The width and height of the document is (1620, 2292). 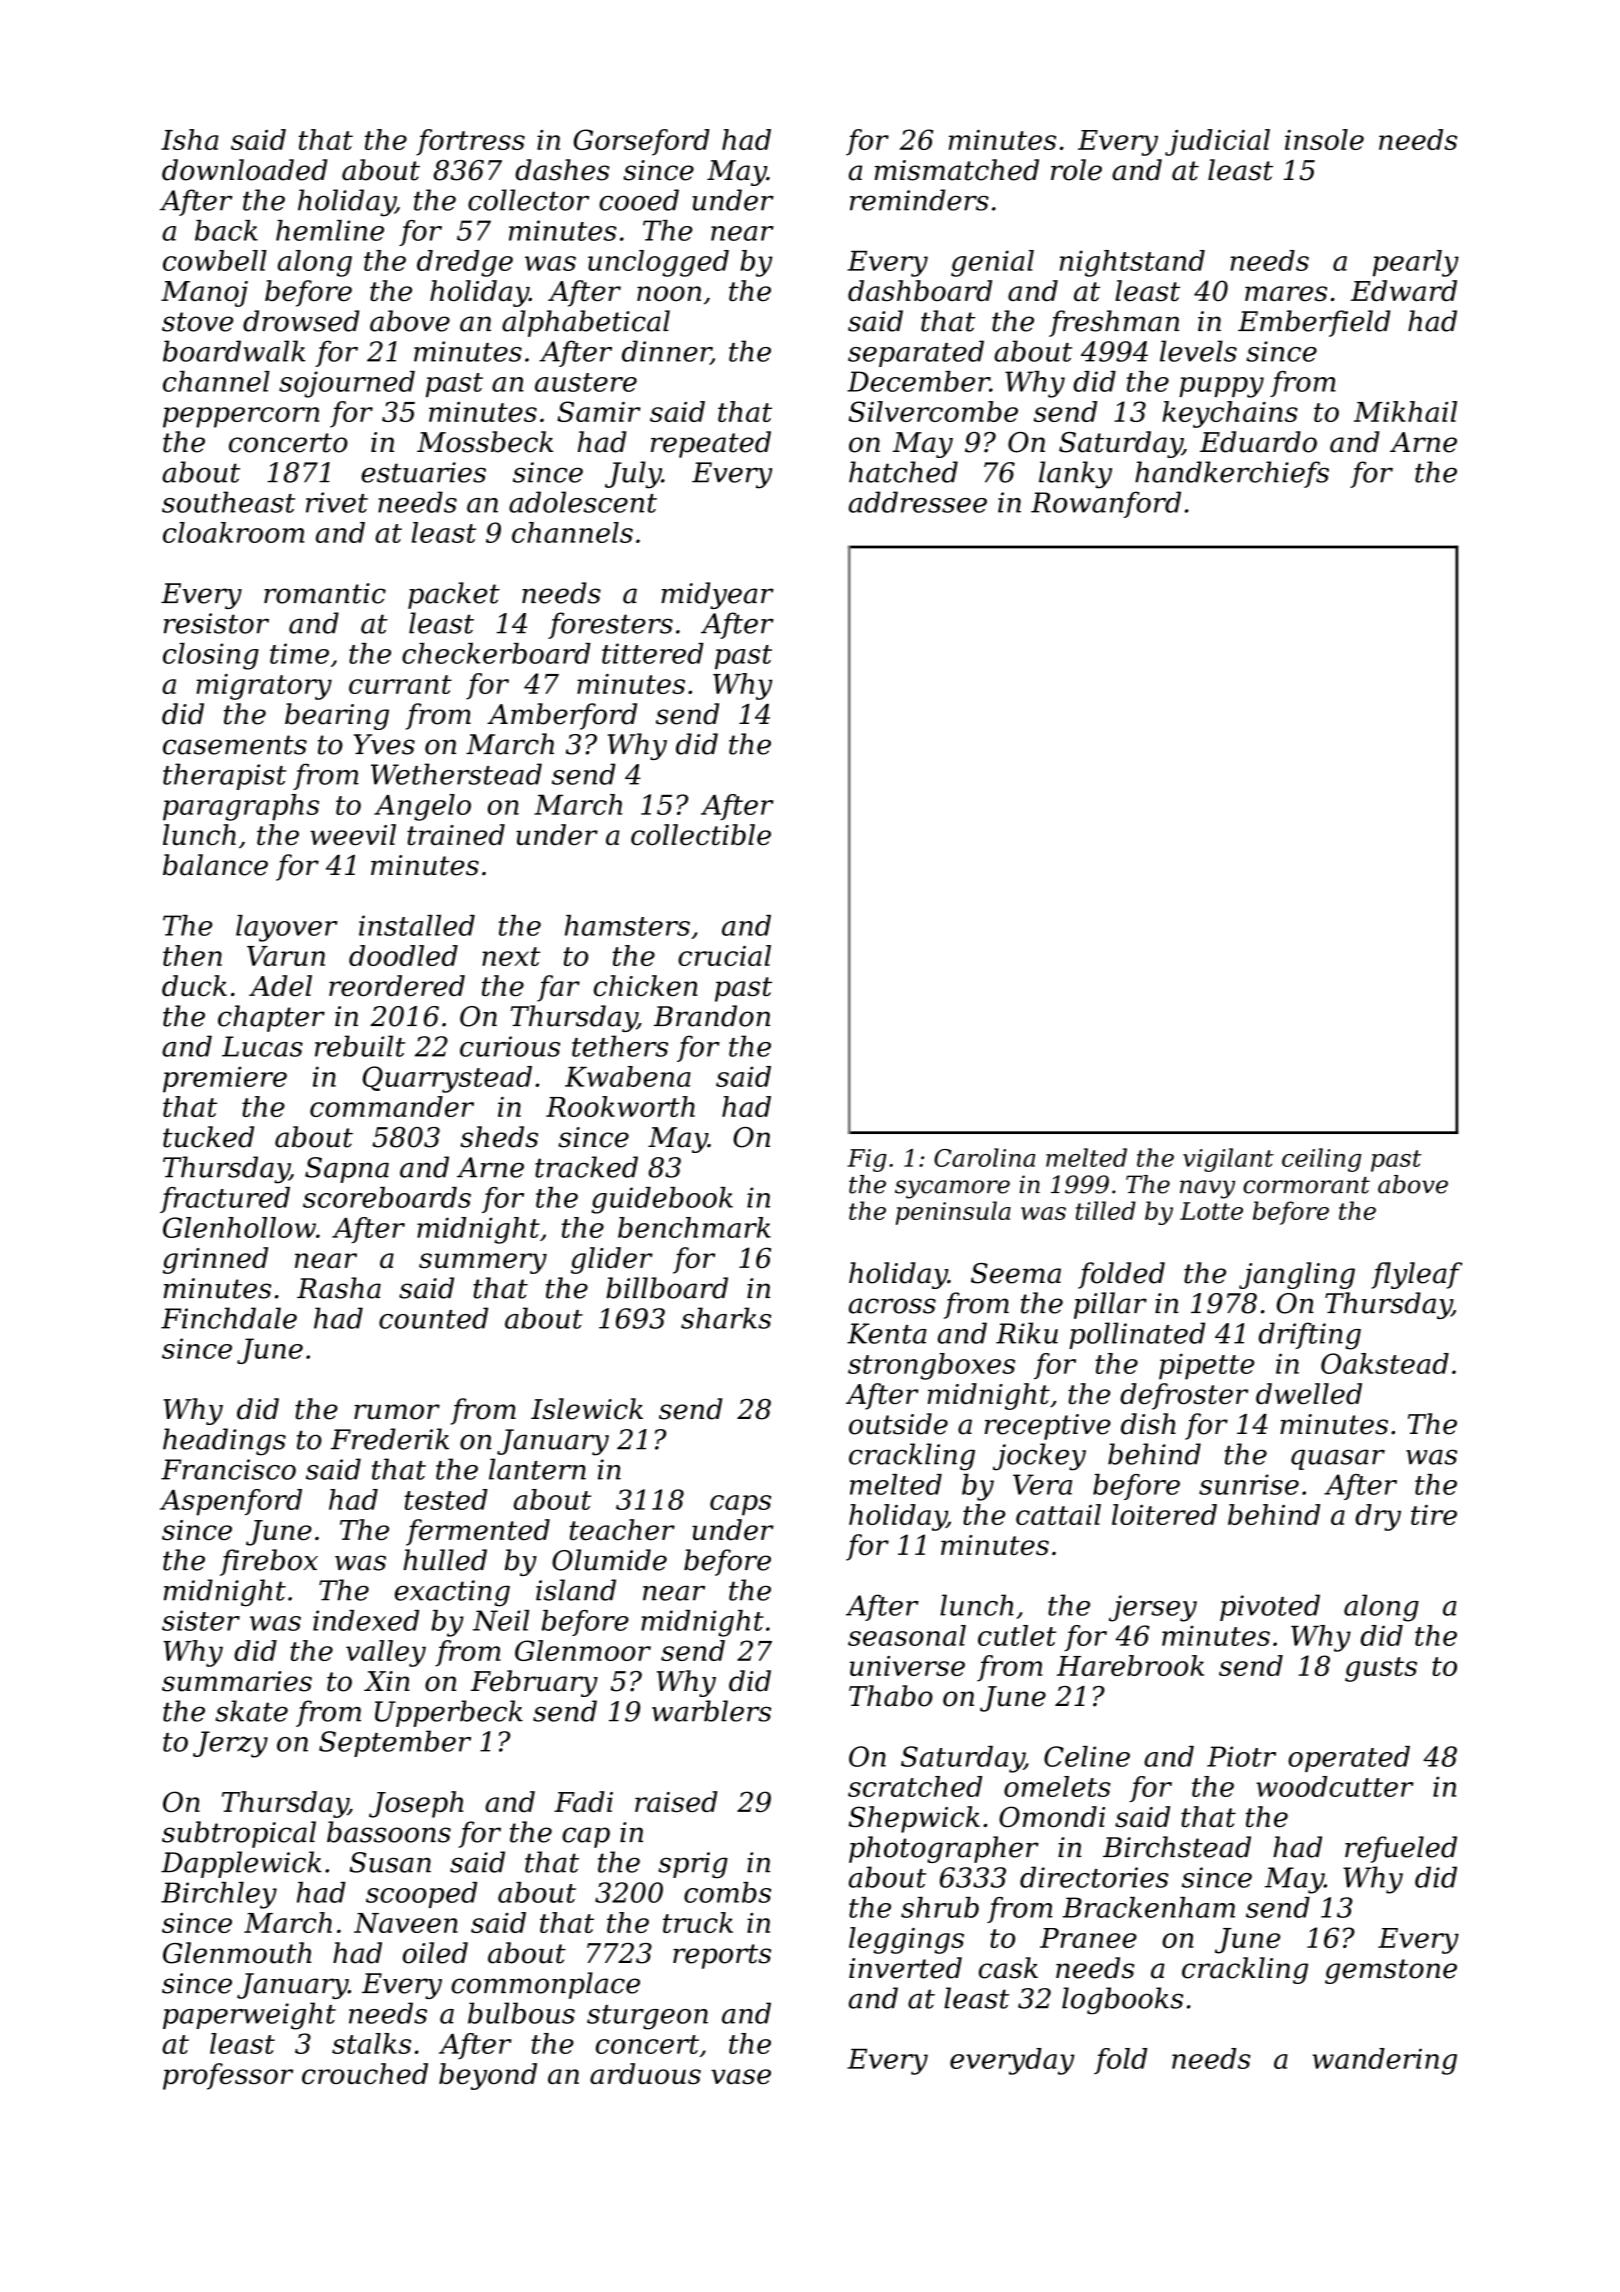 I want to click on mares, so click(x=1286, y=293).
